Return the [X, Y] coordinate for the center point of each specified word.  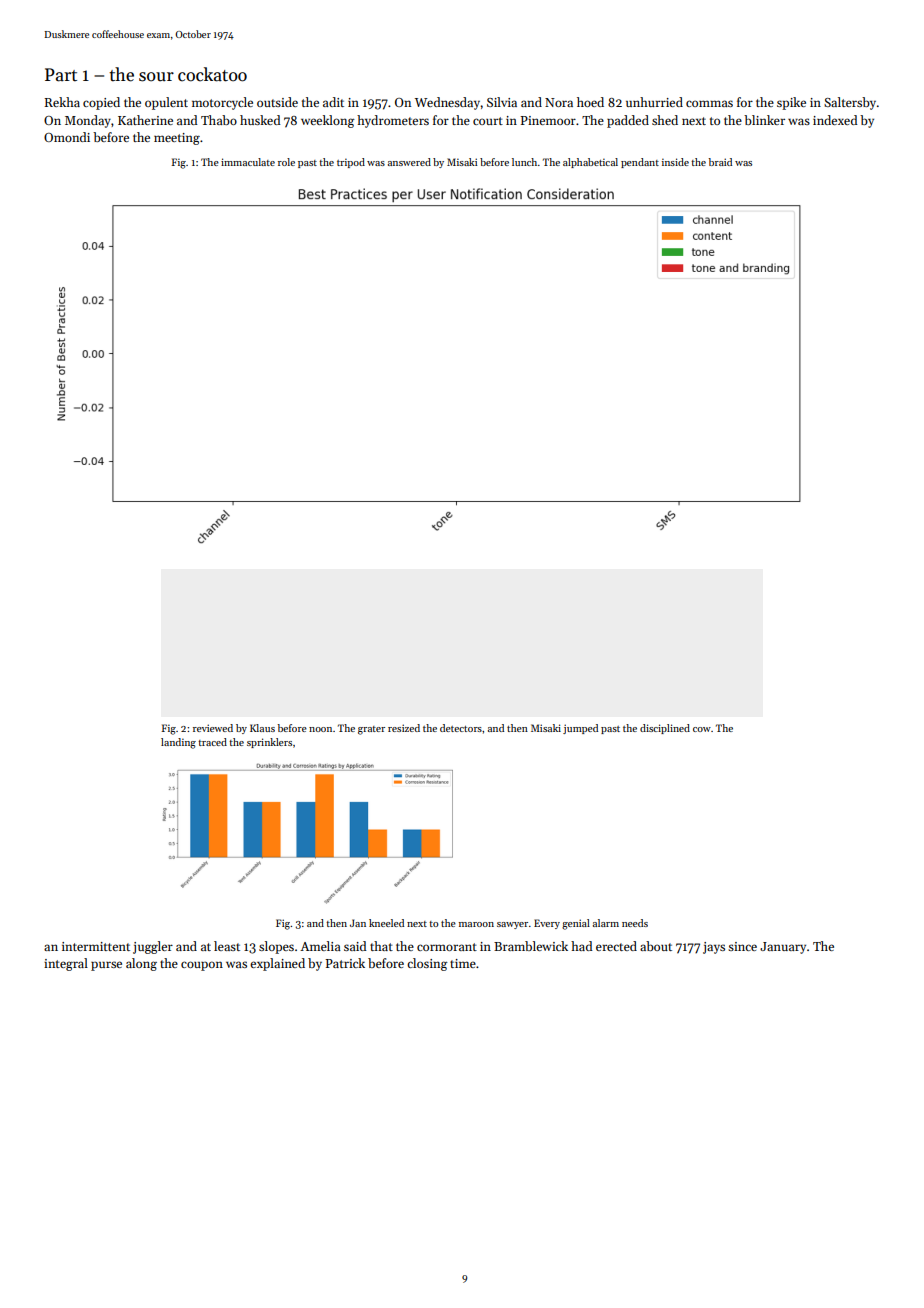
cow [702, 729]
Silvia [502, 102]
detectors [461, 728]
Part [61, 75]
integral [66, 964]
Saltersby [850, 103]
